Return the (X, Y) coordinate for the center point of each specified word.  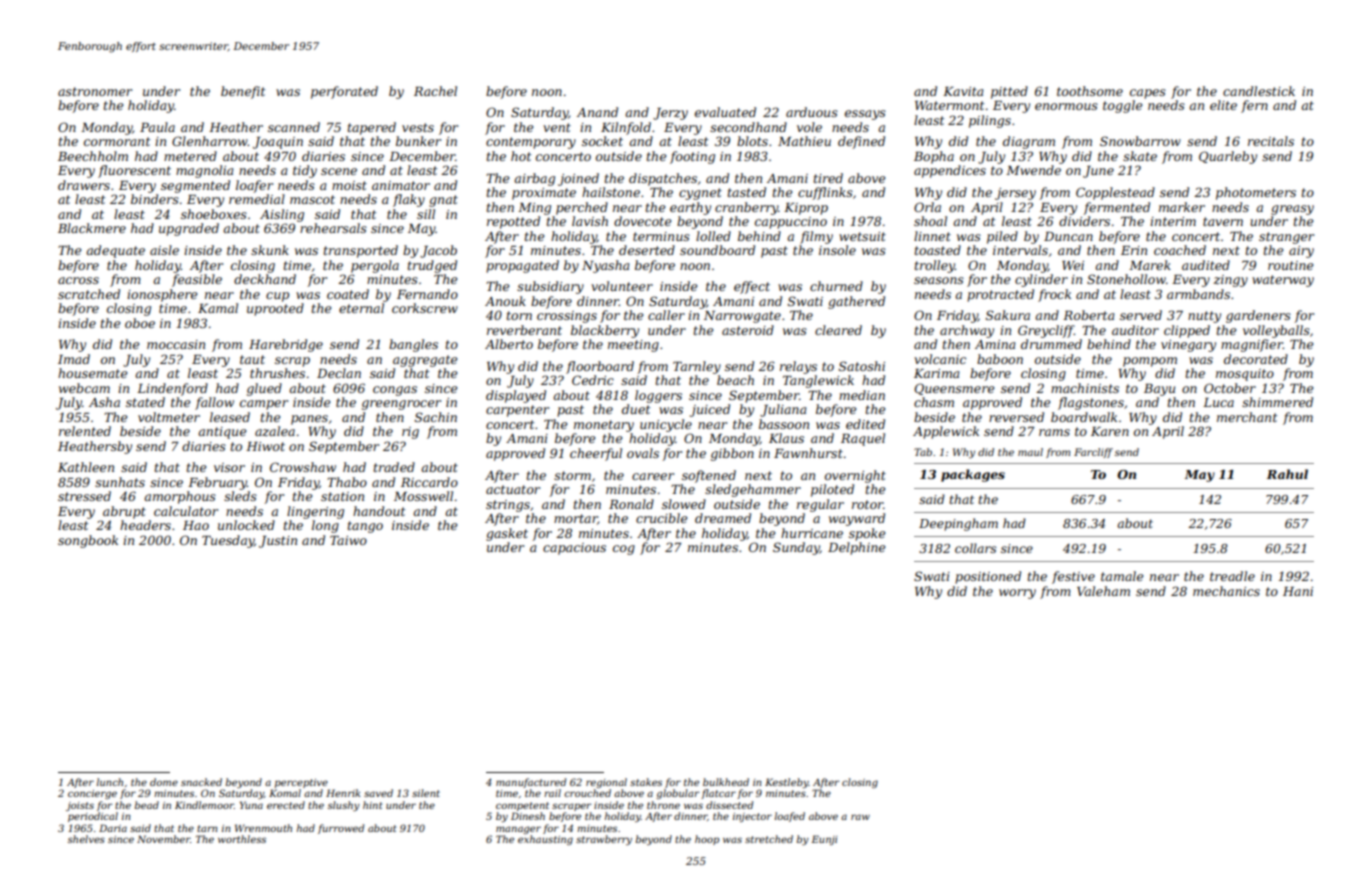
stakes (646, 782)
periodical (93, 817)
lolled (713, 236)
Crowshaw (303, 467)
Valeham (1103, 591)
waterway (1283, 281)
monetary (604, 426)
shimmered (1277, 402)
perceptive (301, 783)
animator (401, 185)
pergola (375, 266)
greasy (1292, 210)
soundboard (717, 250)
